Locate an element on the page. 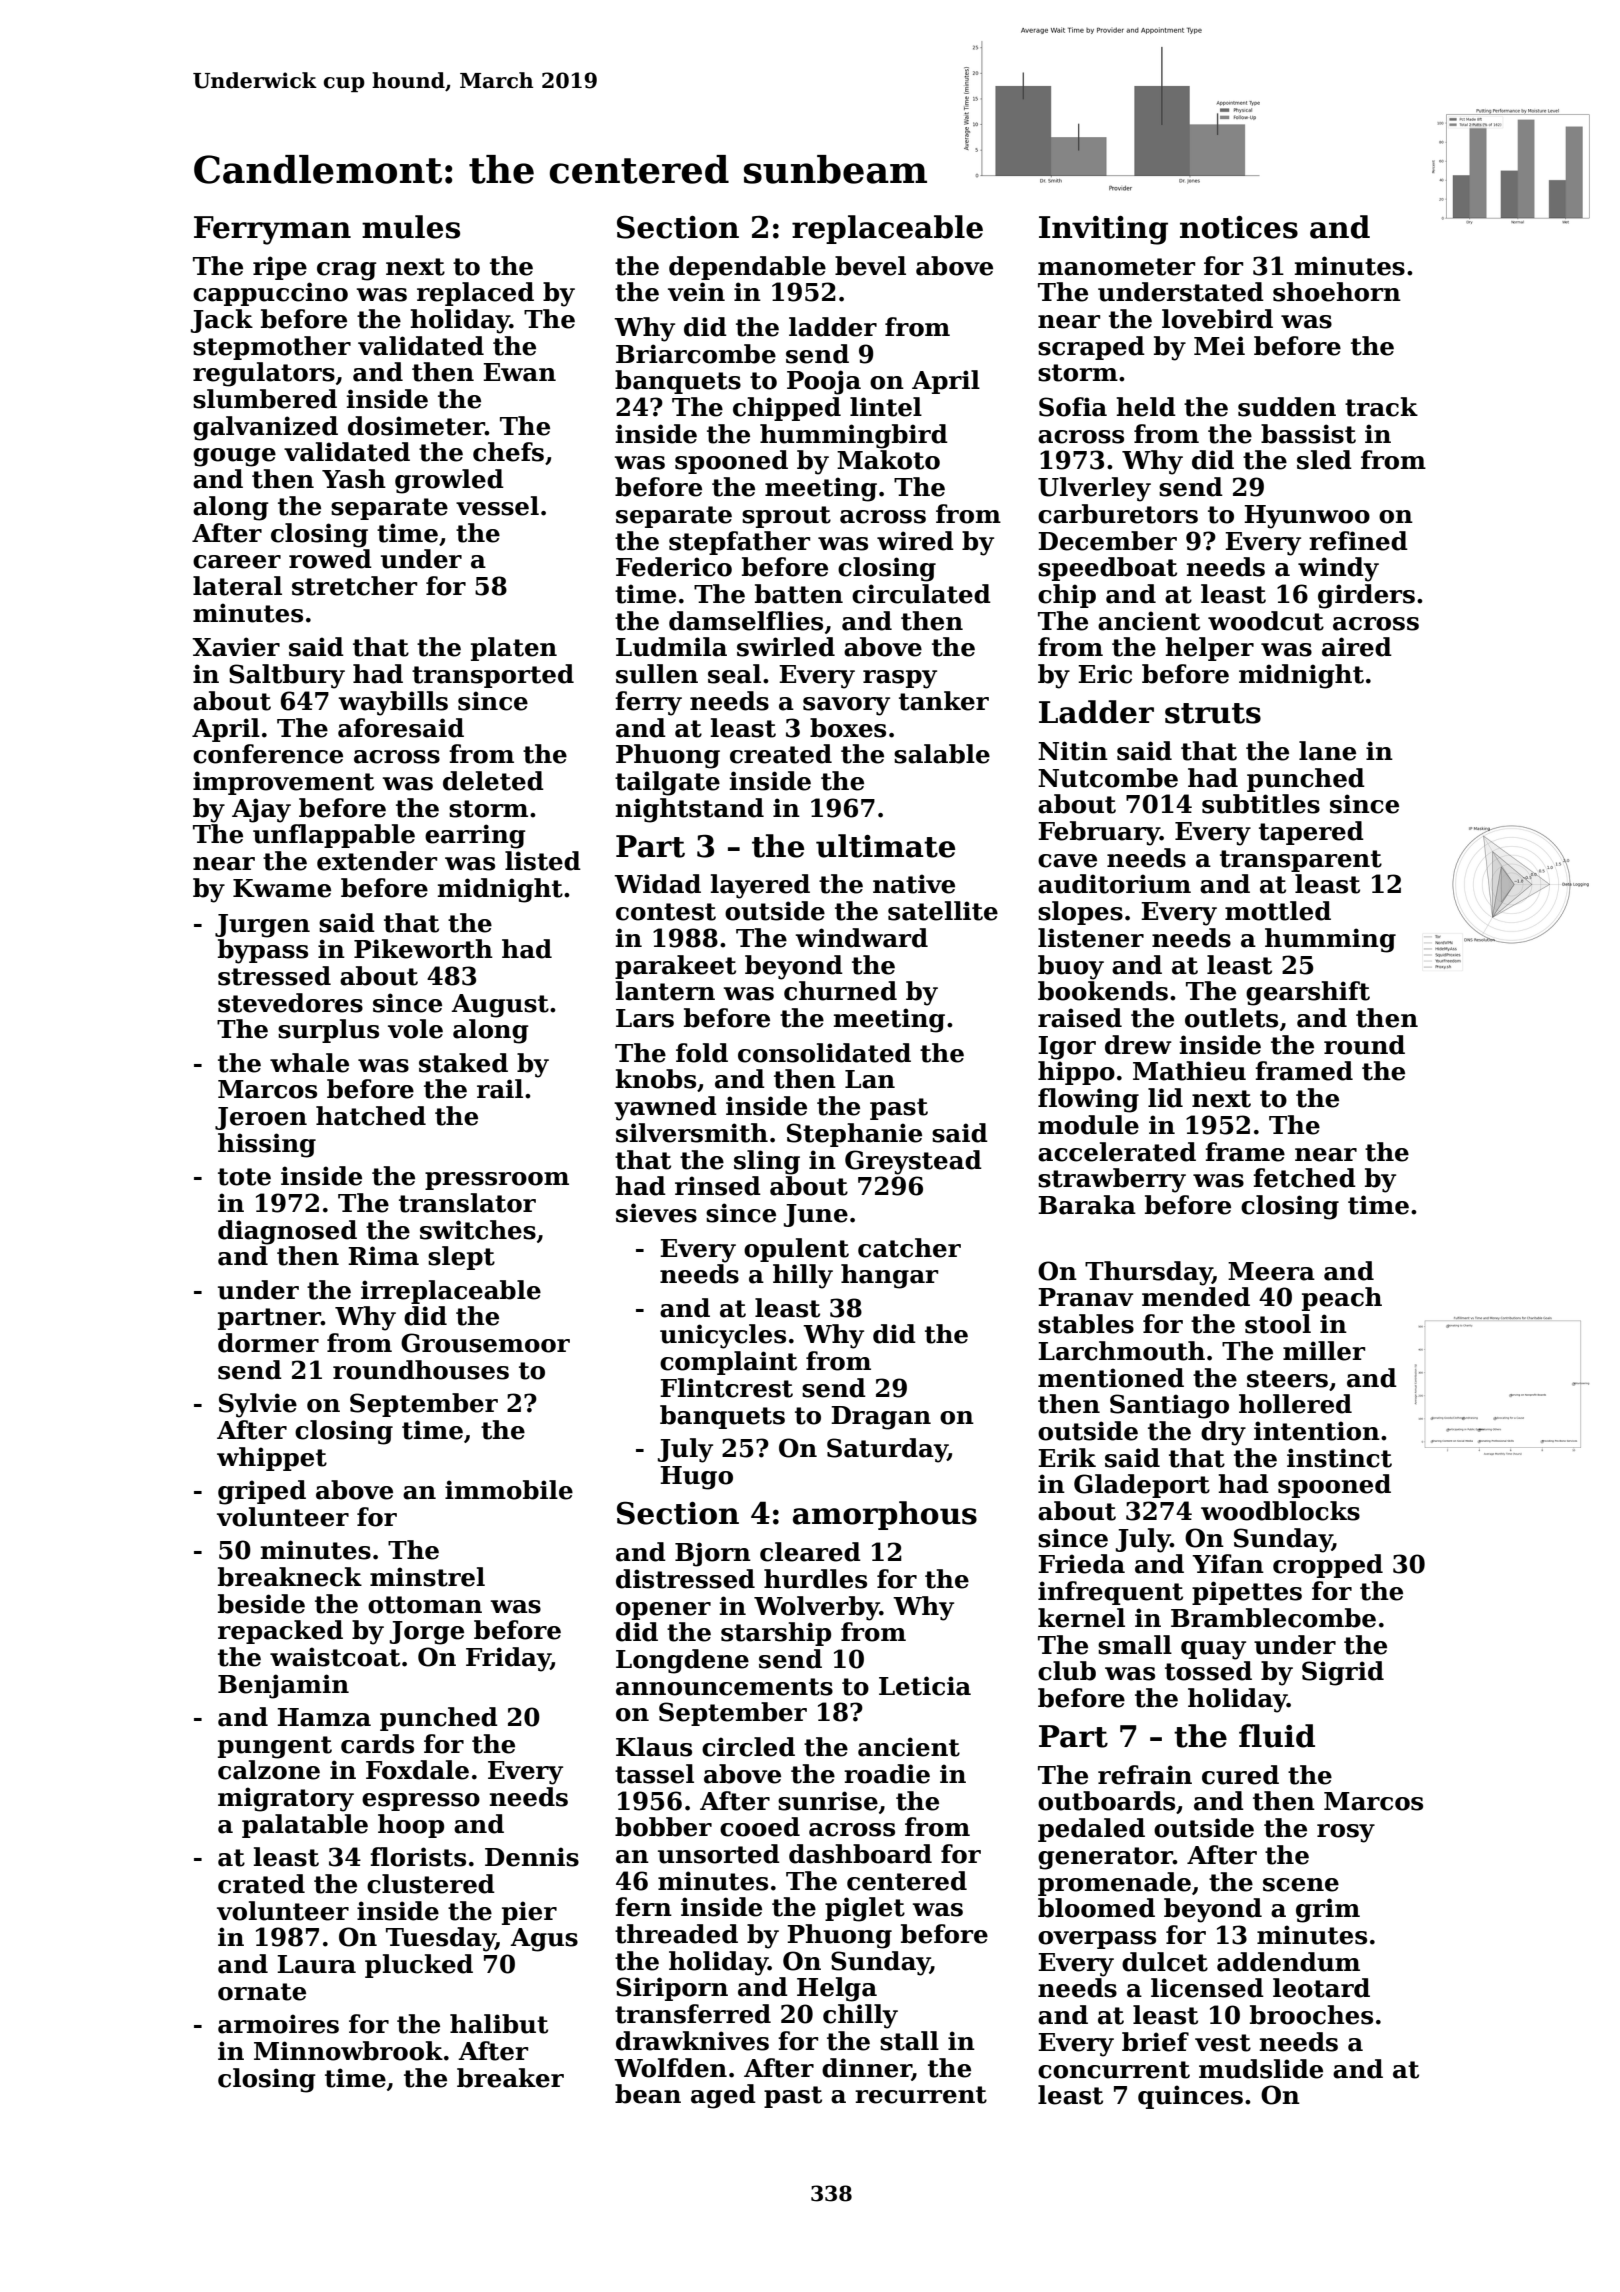 The height and width of the page is (2292, 1620). Xavier is located at coordinates (236, 647).
